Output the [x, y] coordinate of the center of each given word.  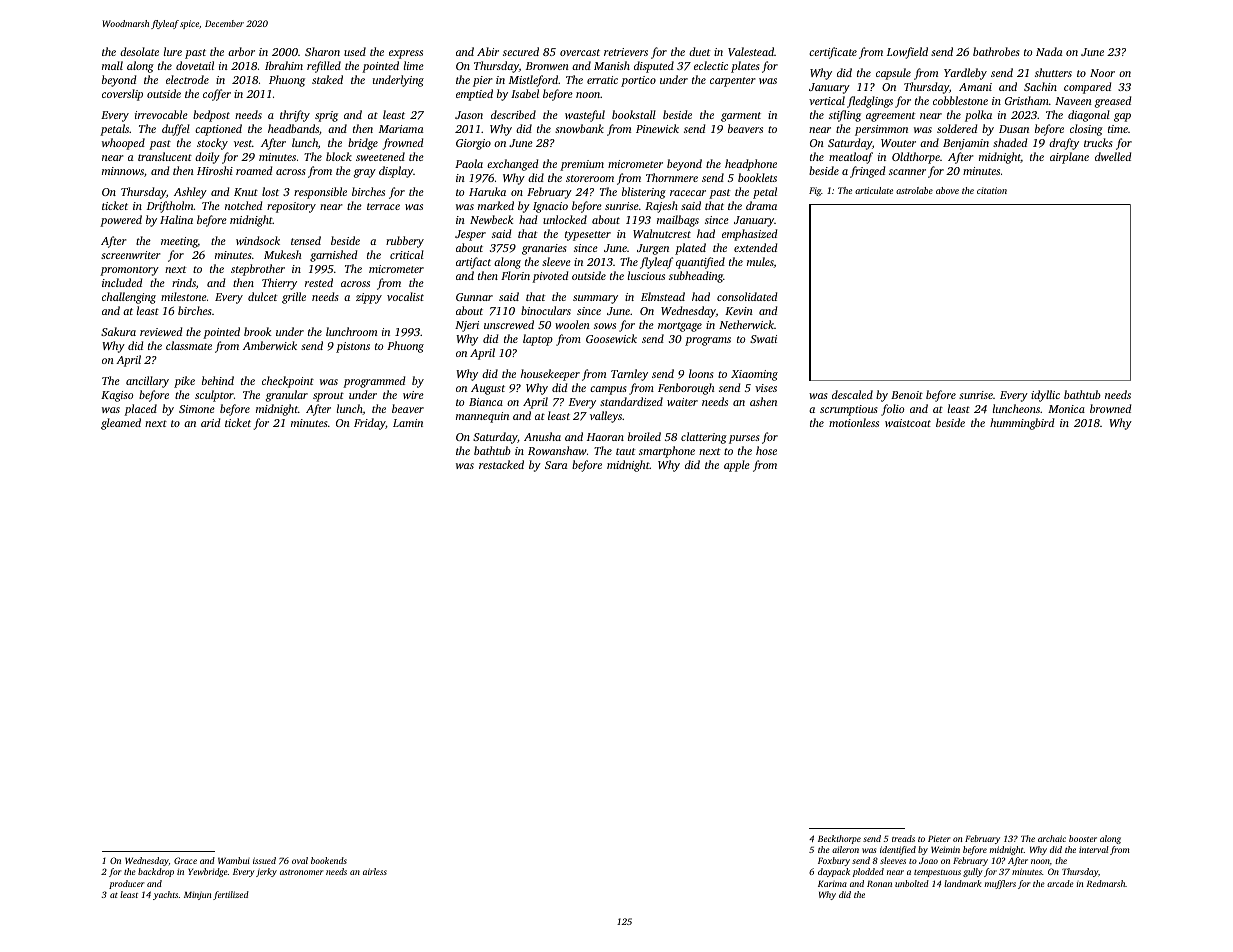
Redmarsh [1106, 883]
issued [264, 860]
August [488, 389]
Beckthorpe [839, 839]
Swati [763, 339]
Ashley [190, 193]
